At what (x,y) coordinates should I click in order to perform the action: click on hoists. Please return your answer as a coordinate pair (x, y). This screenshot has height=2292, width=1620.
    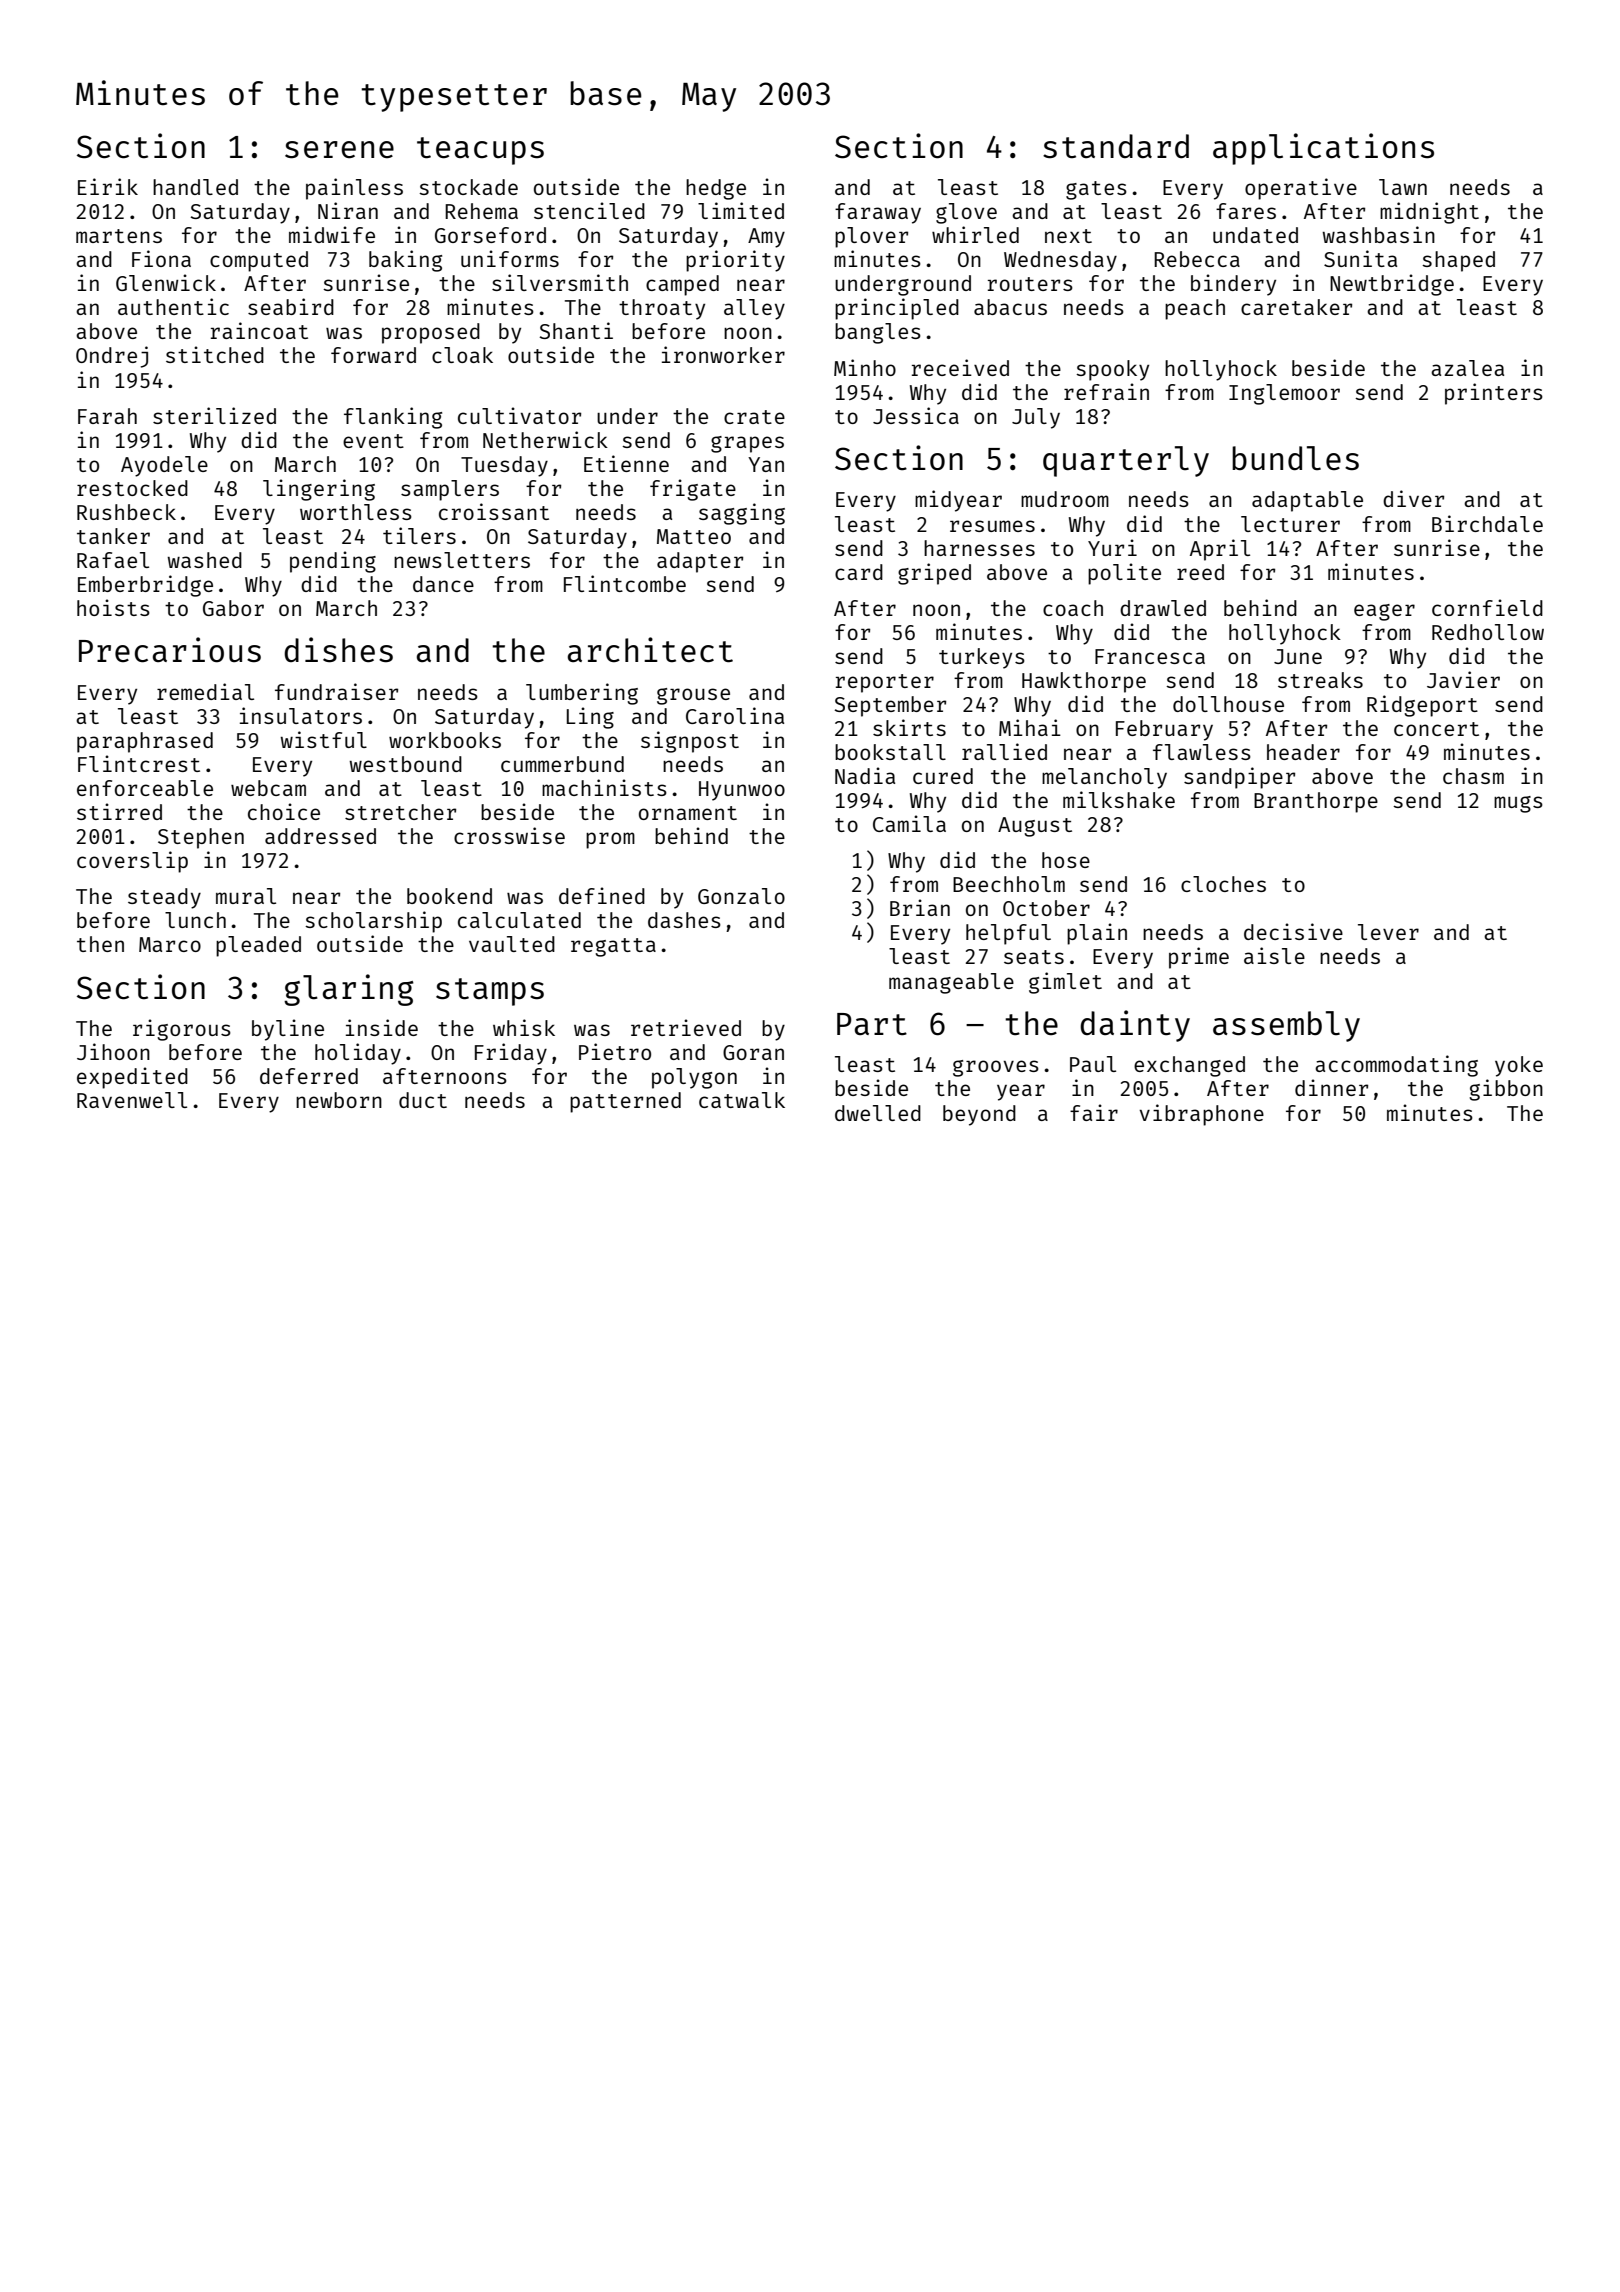
    Looking at the image, I should click on (113, 607).
